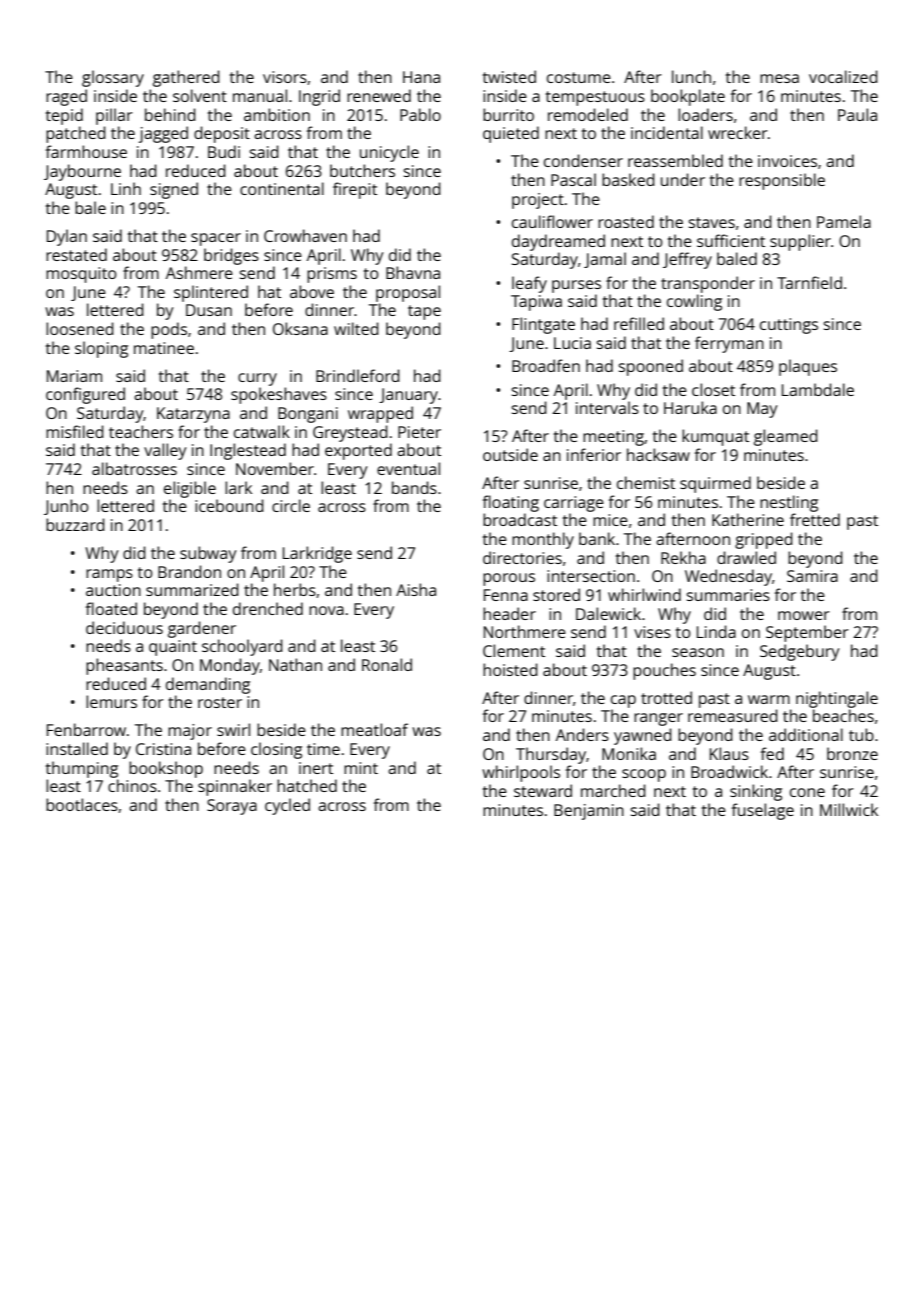  What do you see at coordinates (141, 431) in the document?
I see `teachers` at bounding box center [141, 431].
